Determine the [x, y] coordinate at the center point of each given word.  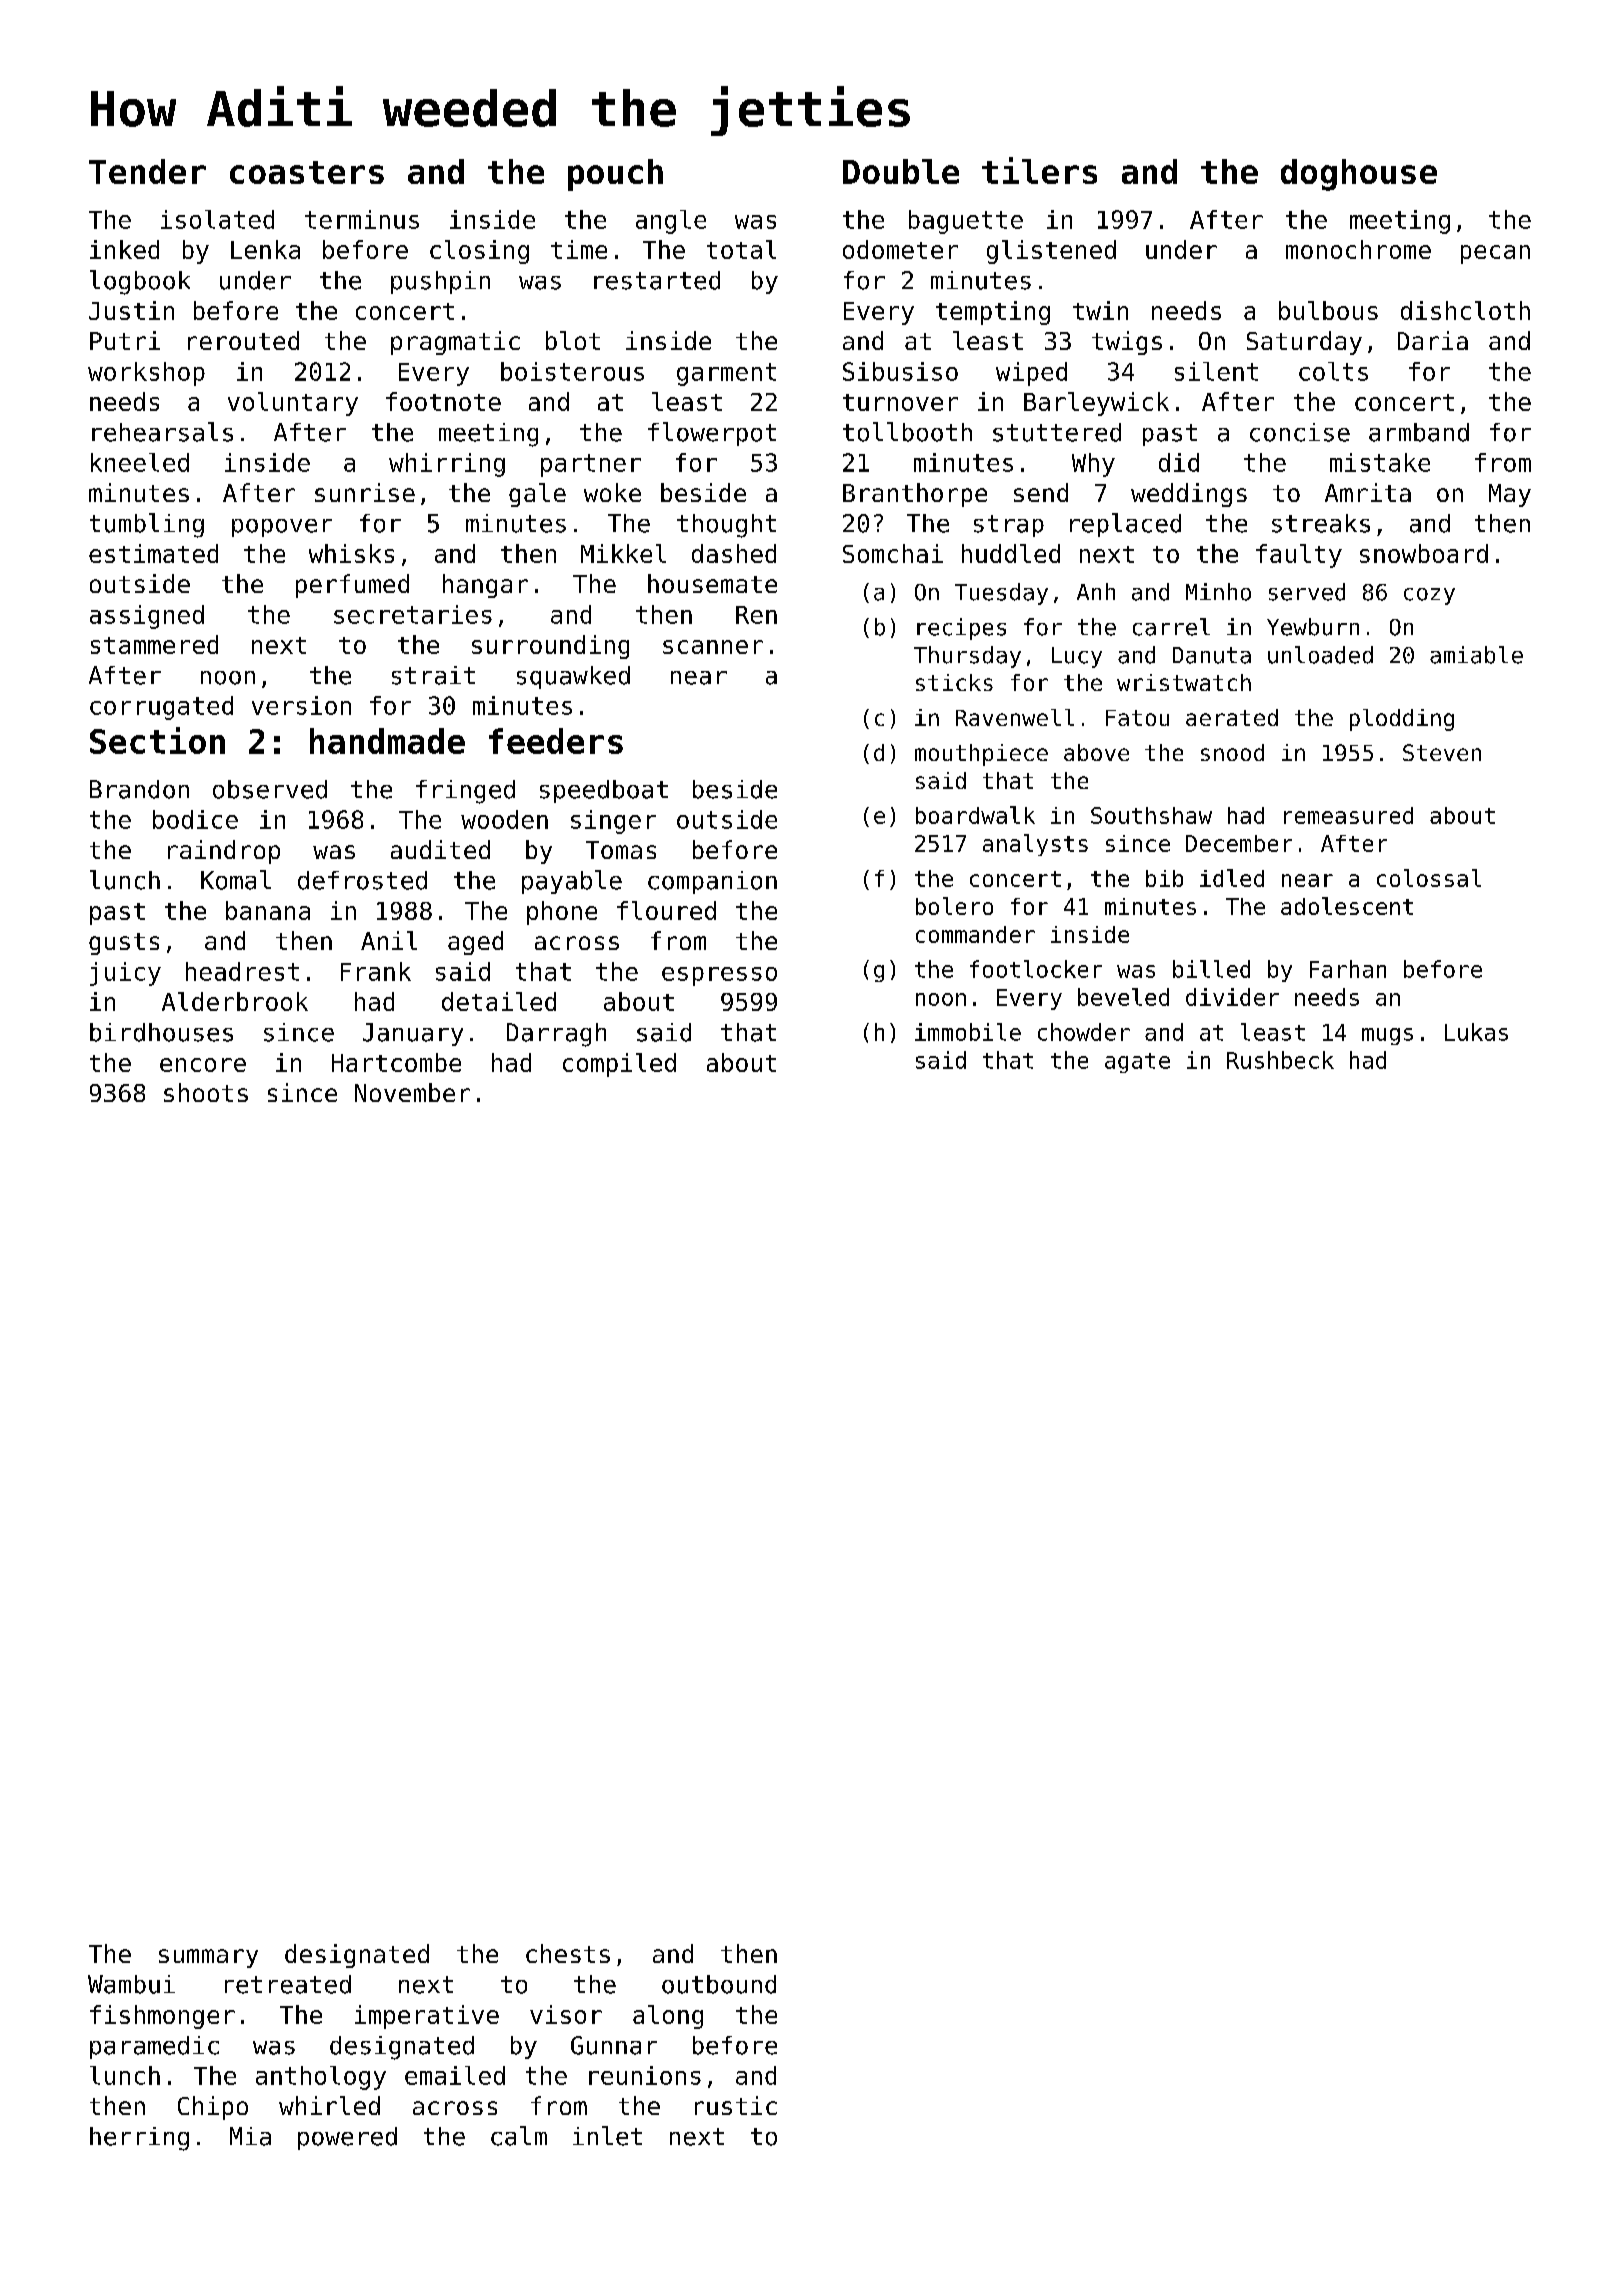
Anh [1096, 591]
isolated [217, 219]
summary [208, 1958]
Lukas [1476, 1032]
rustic [736, 2105]
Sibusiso [900, 371]
